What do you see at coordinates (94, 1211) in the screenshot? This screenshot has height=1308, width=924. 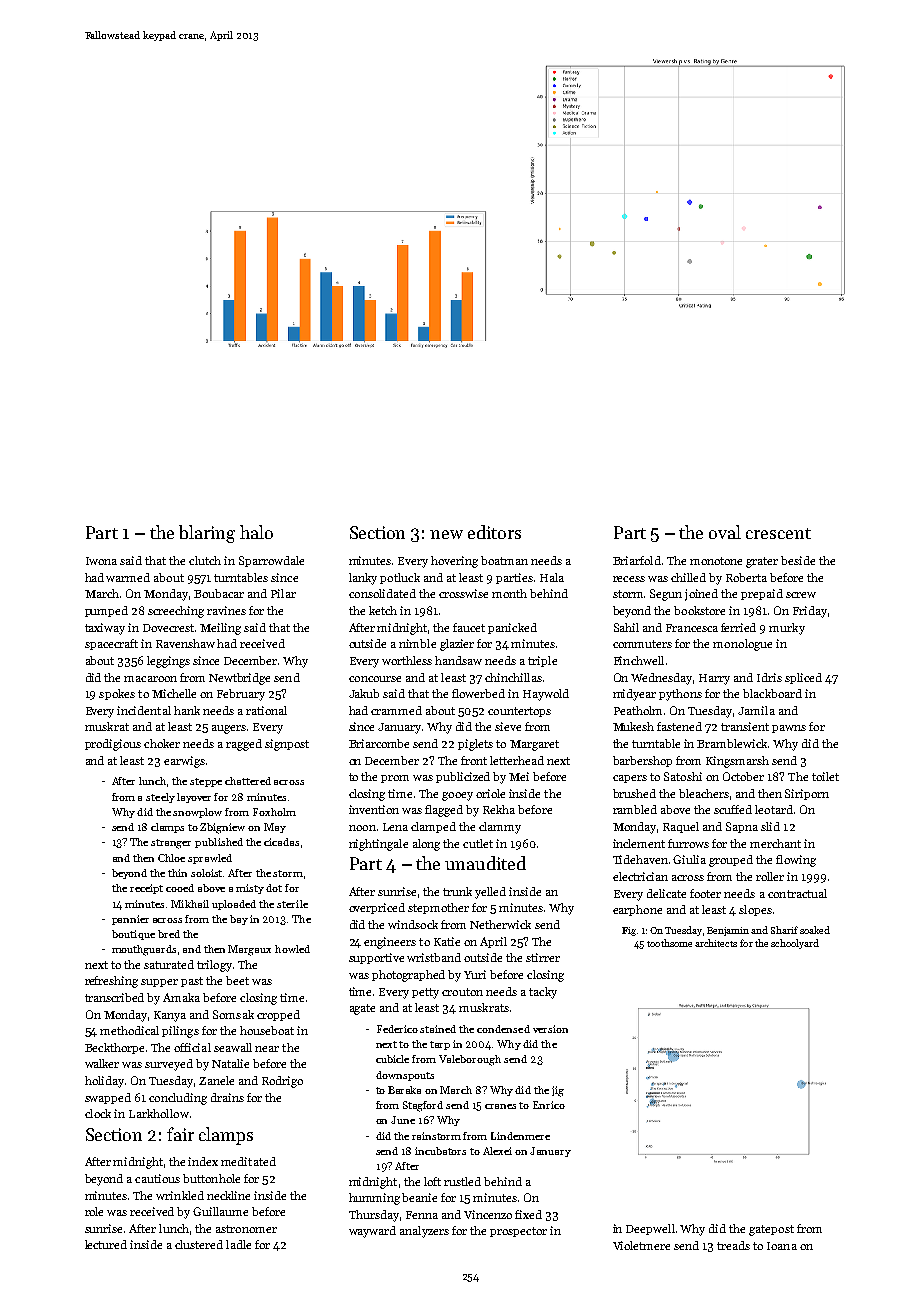 I see `role` at bounding box center [94, 1211].
